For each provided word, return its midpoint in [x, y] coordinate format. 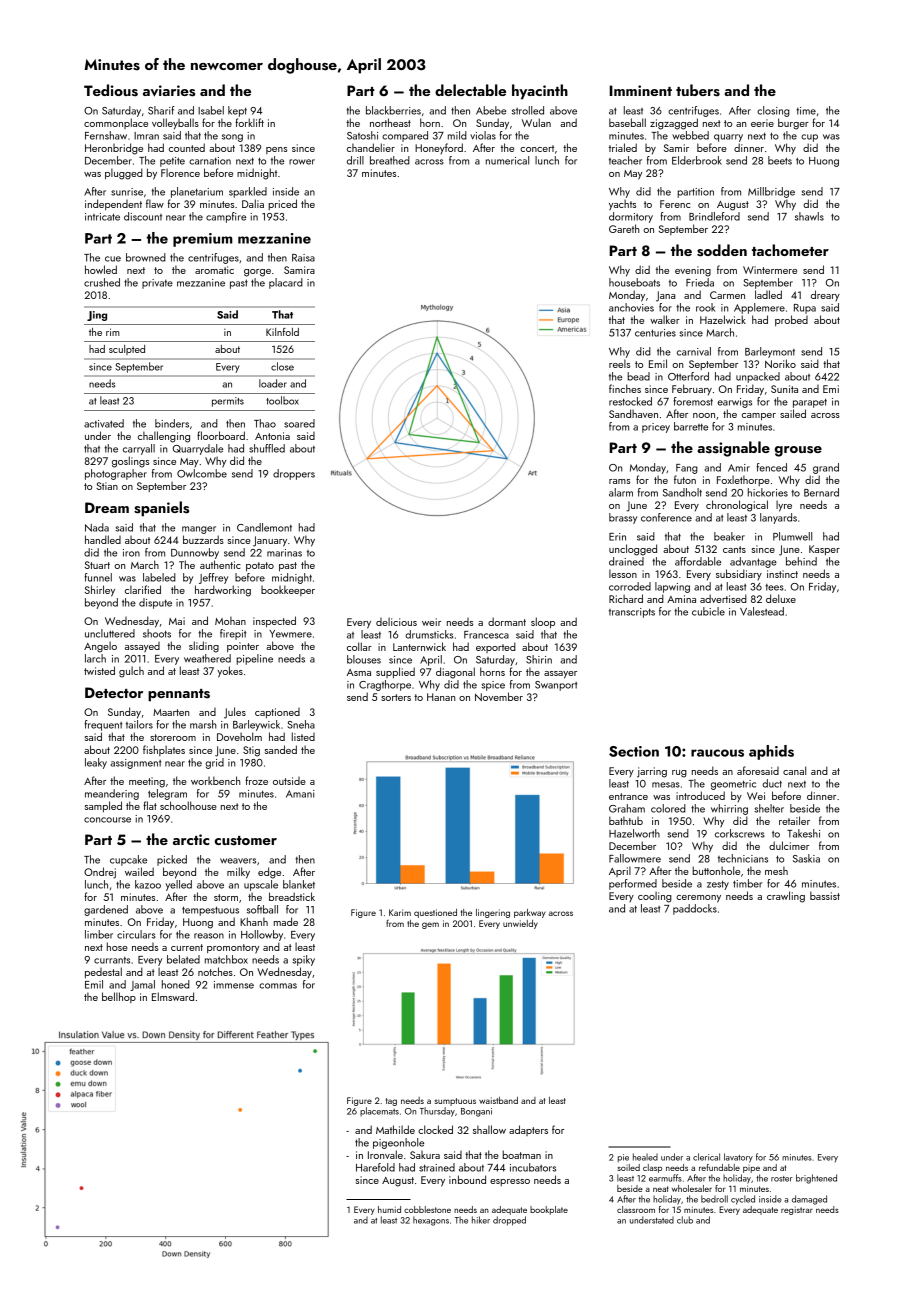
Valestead [762, 611]
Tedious [111, 90]
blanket [299, 884]
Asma [359, 672]
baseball [627, 122]
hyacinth [540, 92]
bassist [825, 895]
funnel [98, 577]
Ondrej [100, 873]
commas [278, 986]
